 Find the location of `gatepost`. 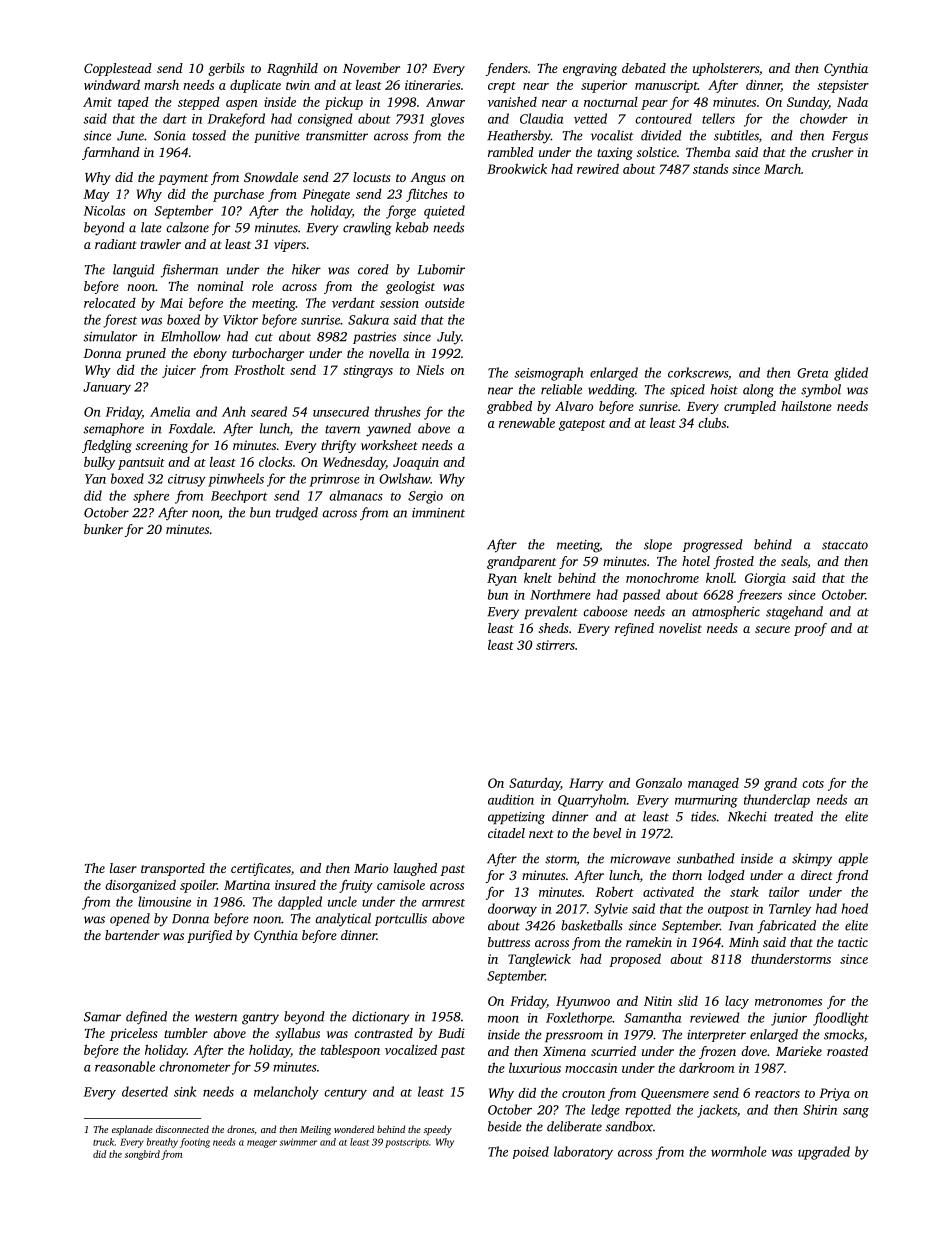

gatepost is located at coordinates (582, 425).
